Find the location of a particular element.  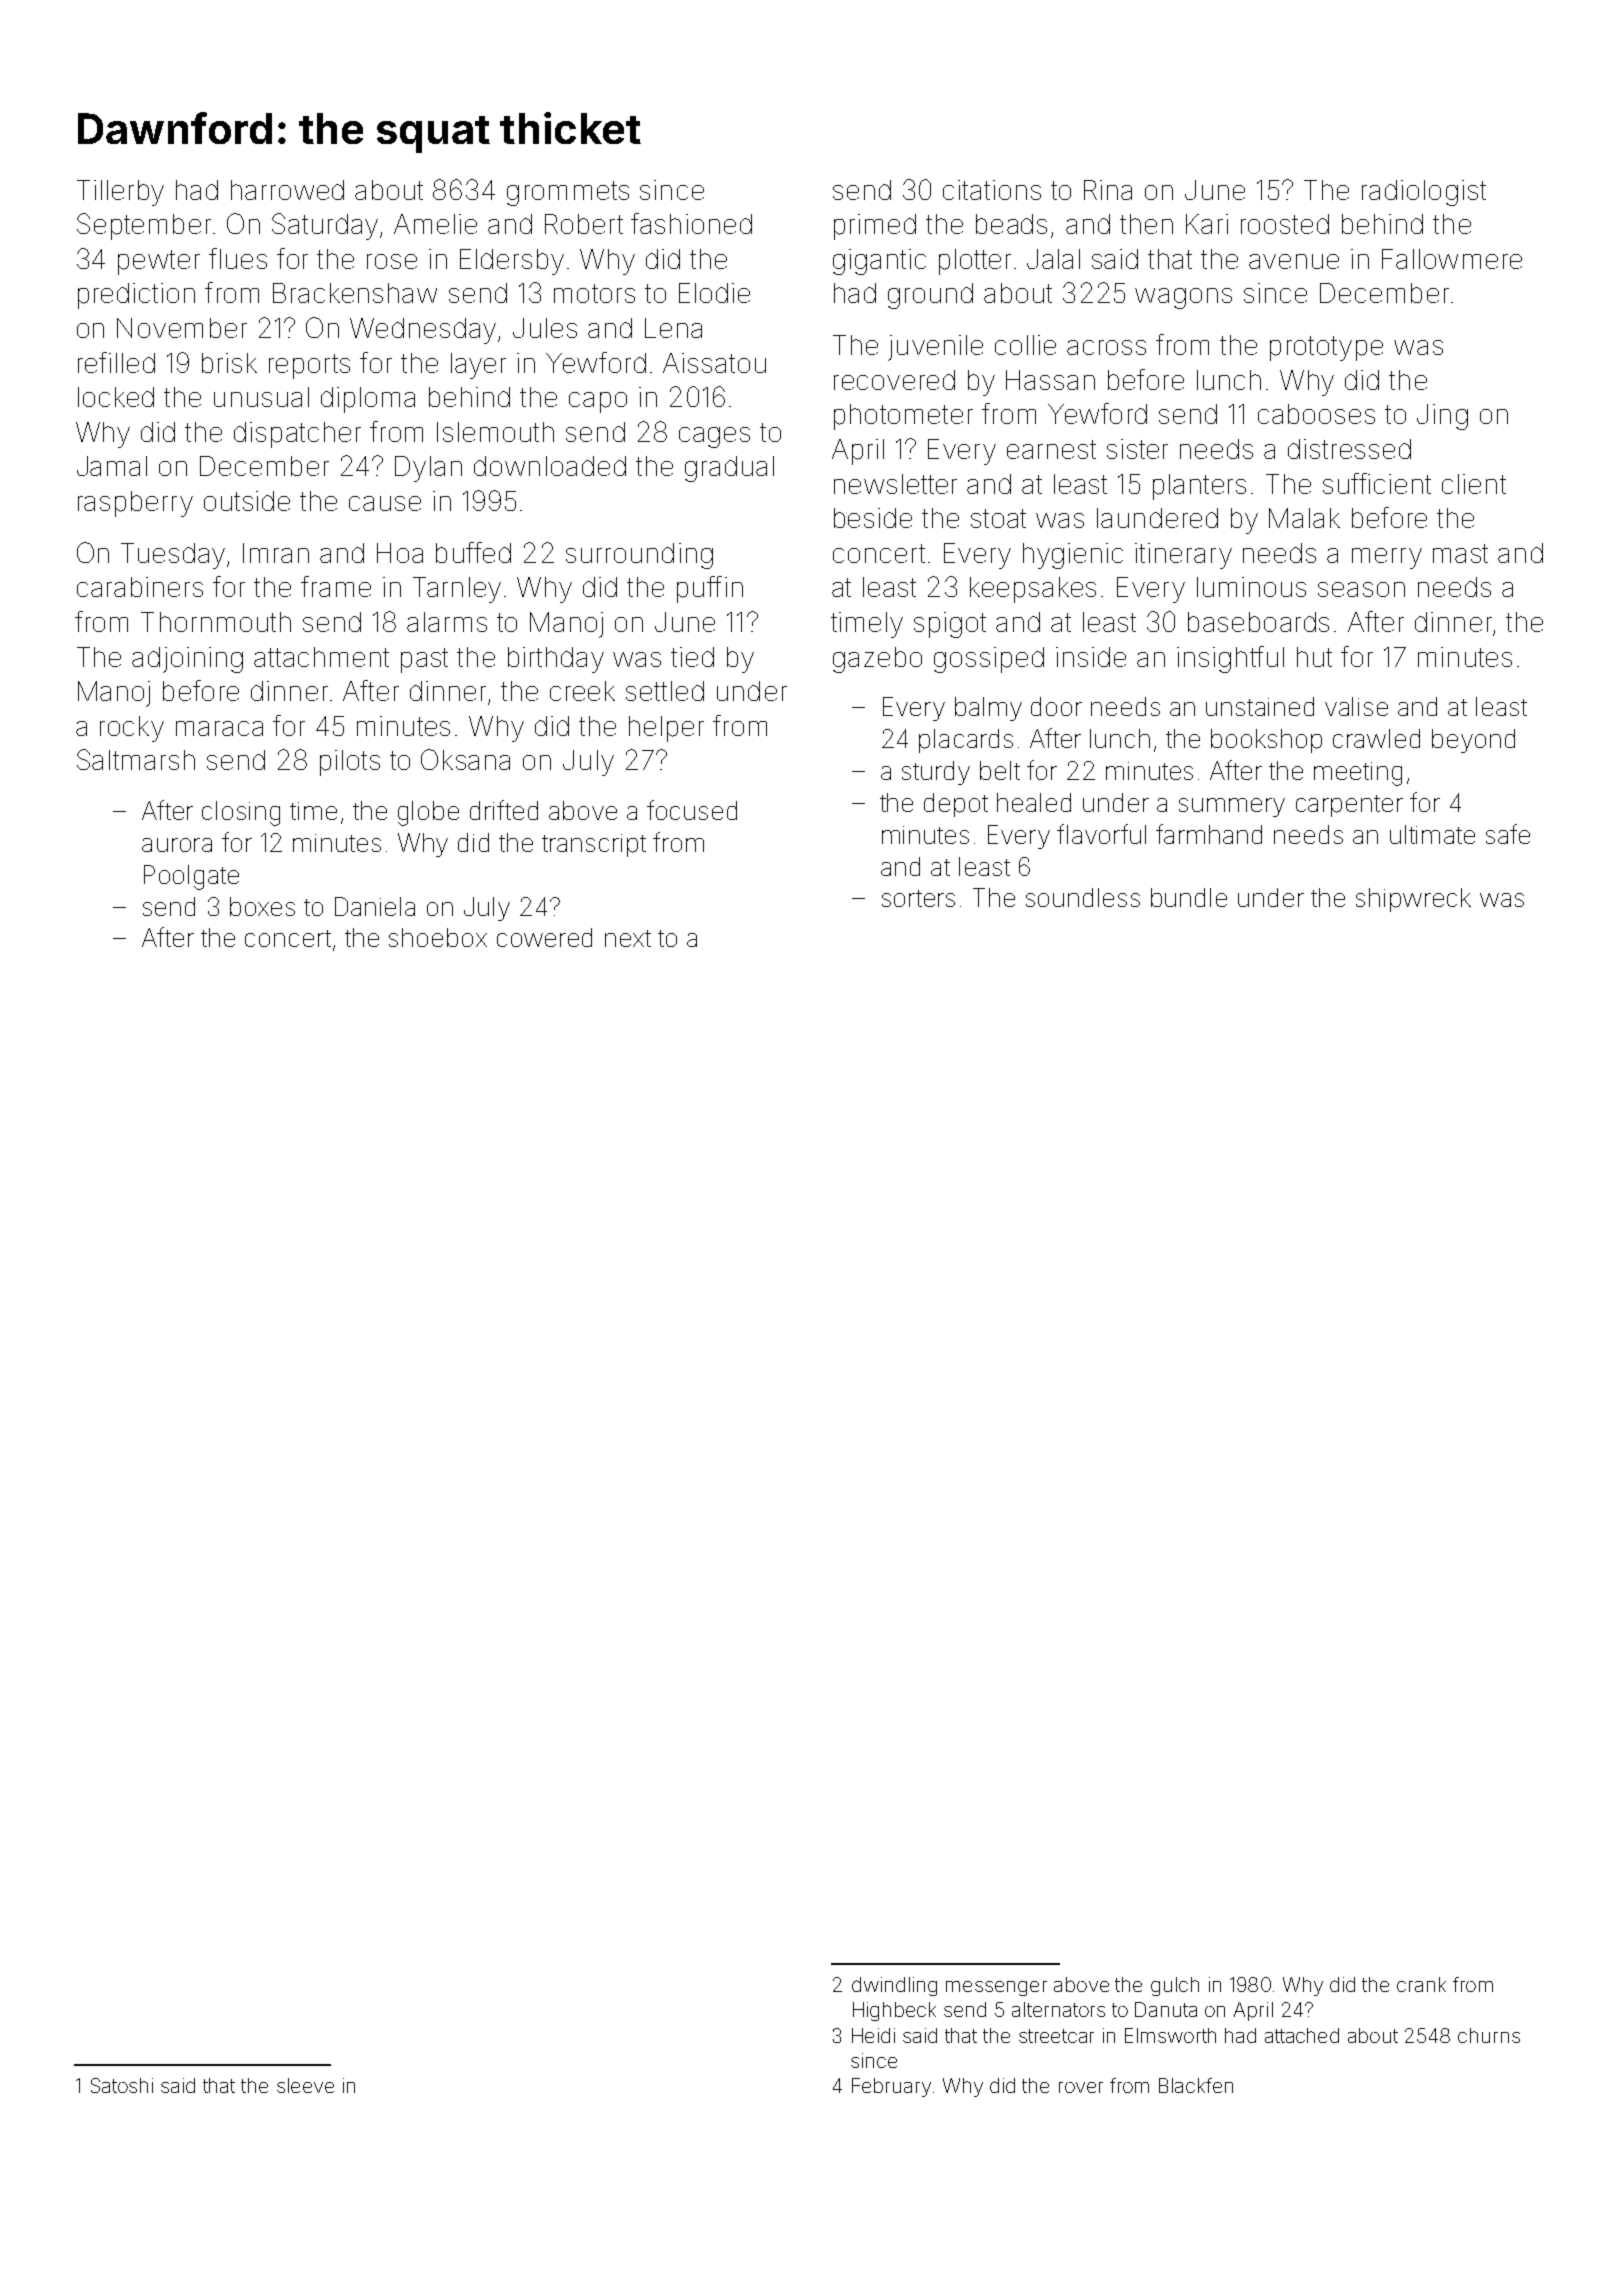

shipwreck is located at coordinates (1413, 900).
